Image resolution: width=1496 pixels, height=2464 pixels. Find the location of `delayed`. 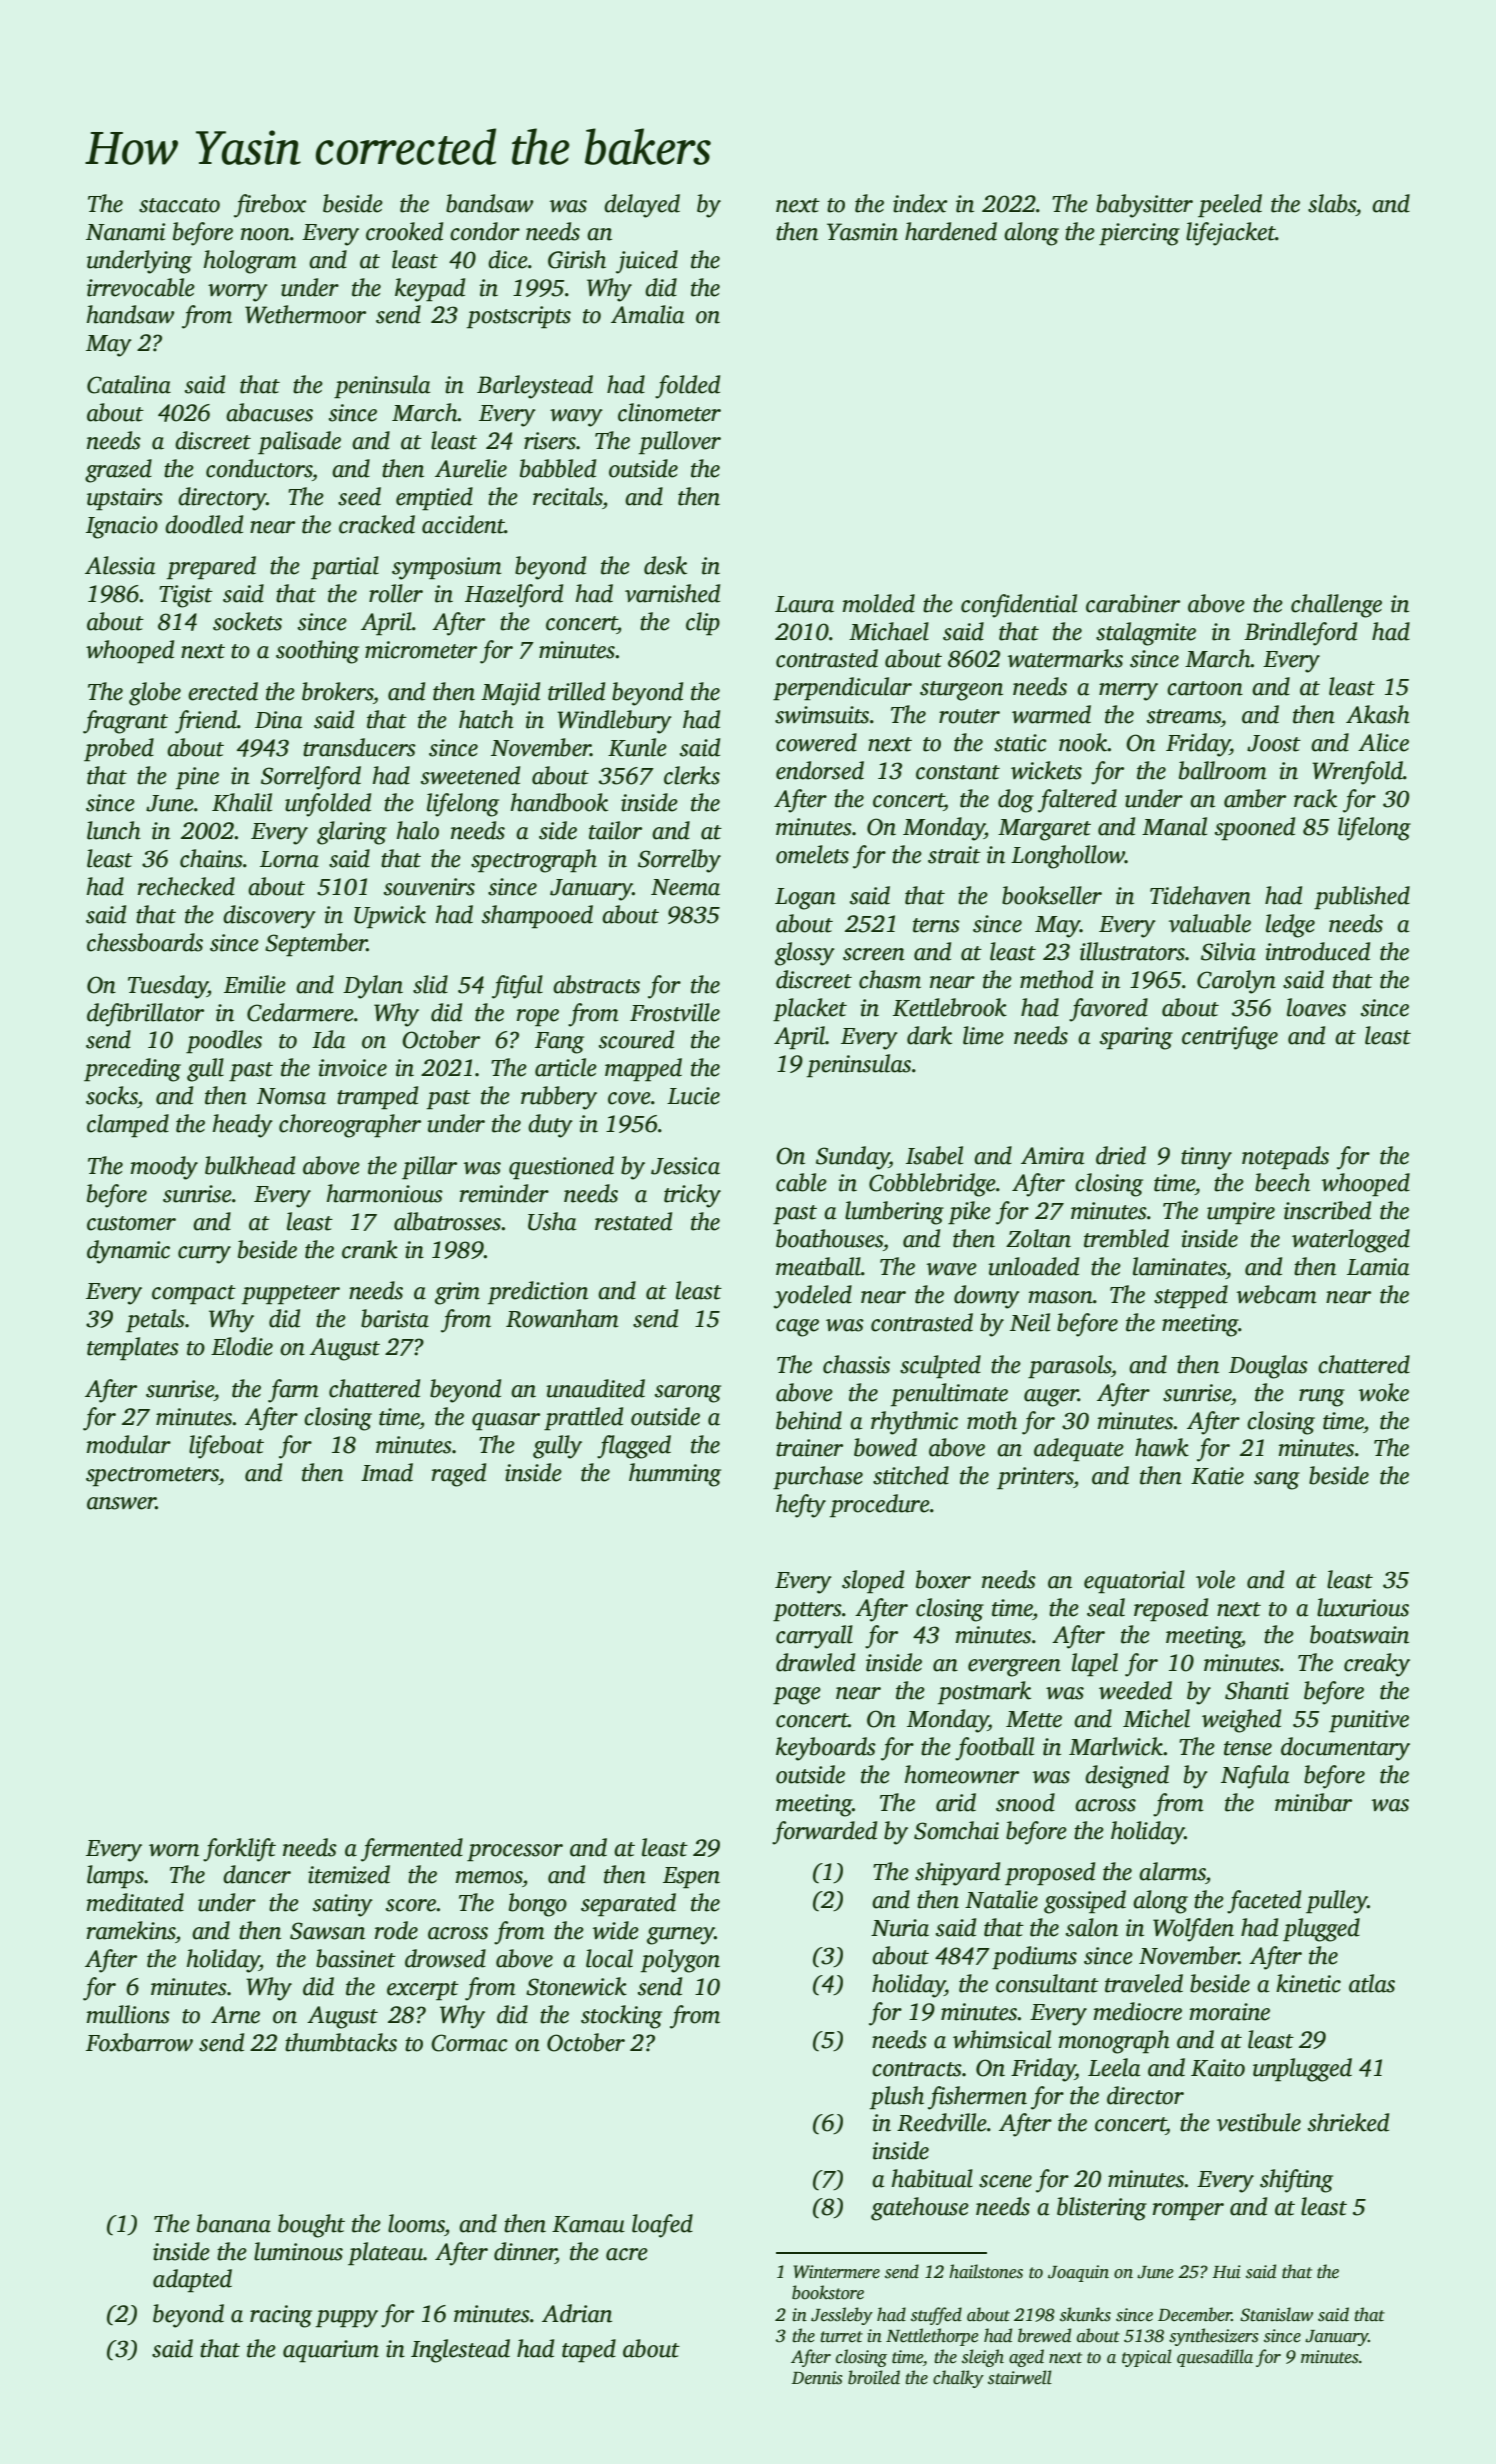

delayed is located at coordinates (642, 206).
